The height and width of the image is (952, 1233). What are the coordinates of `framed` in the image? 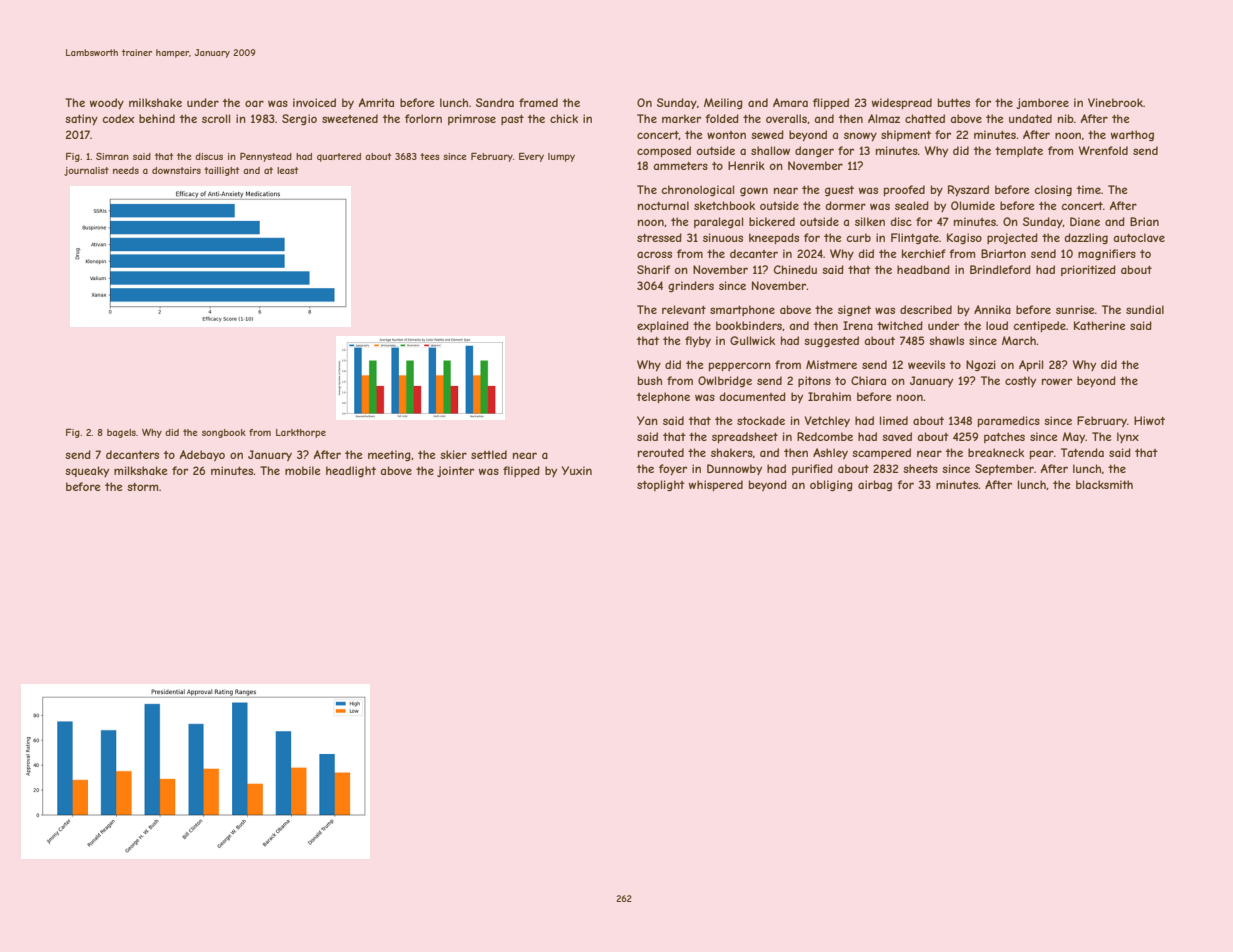 It's located at (538, 102).
